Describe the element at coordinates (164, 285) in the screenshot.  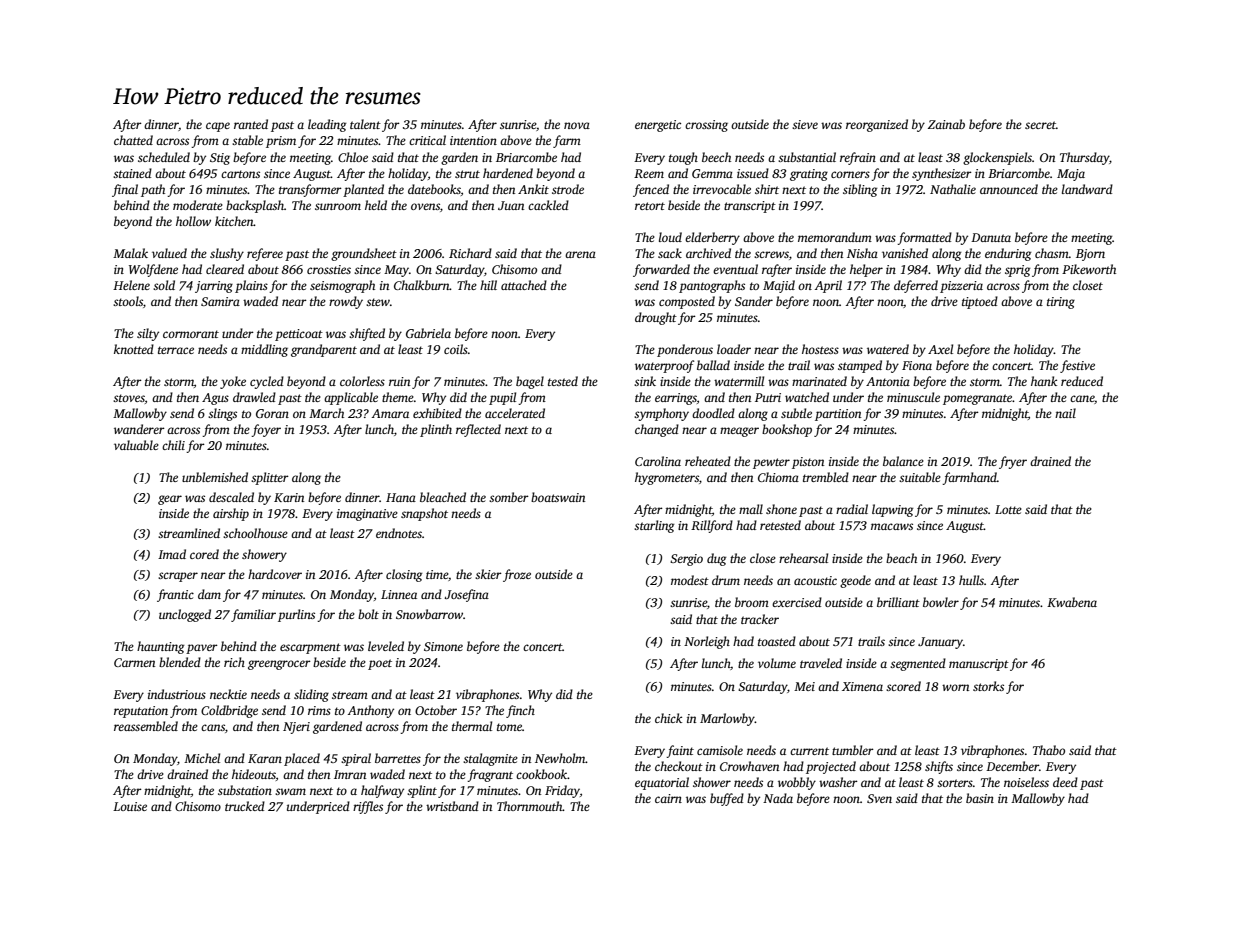
I see `sold` at that location.
